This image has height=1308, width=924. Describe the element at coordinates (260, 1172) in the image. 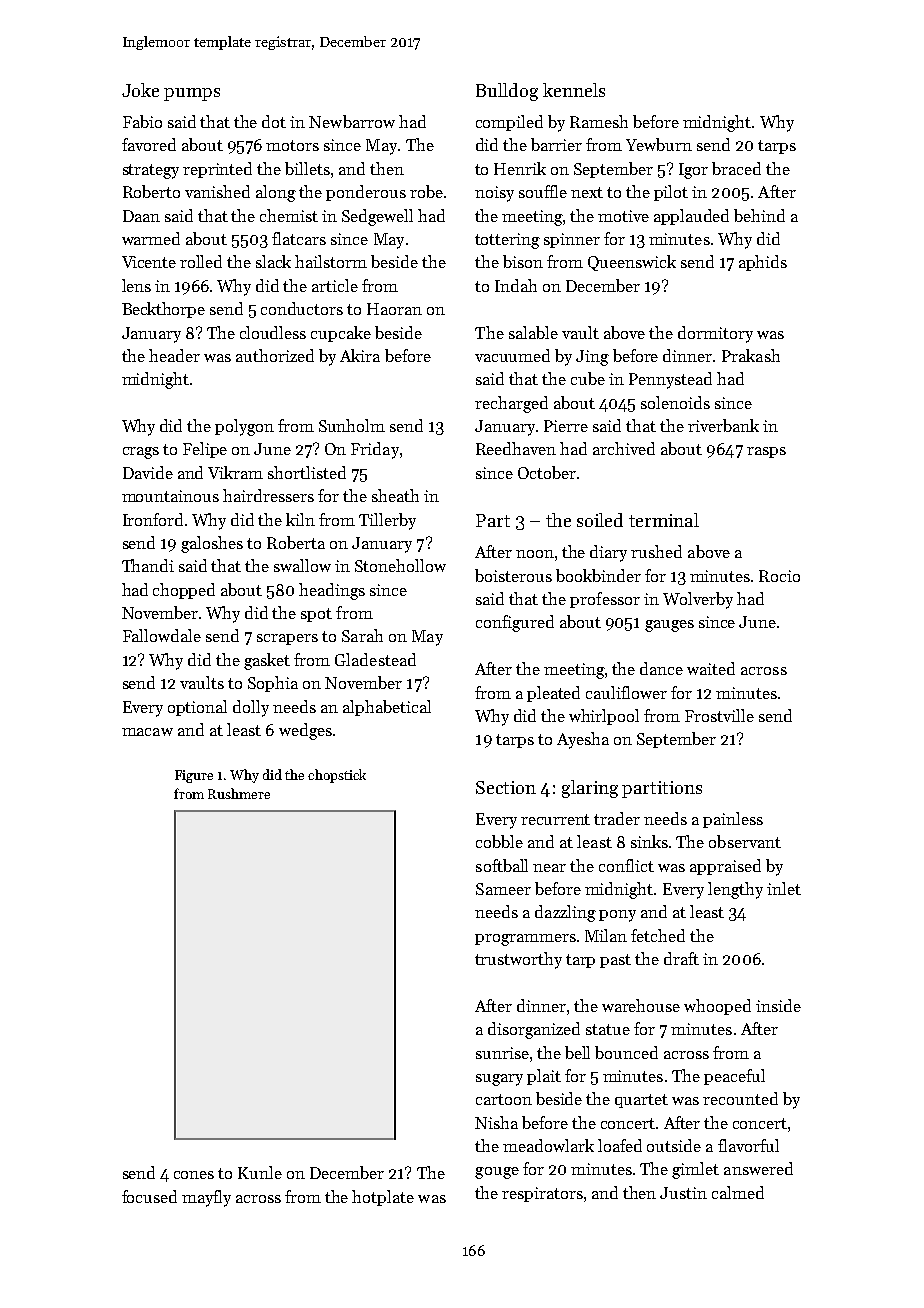

I see `Kunle` at that location.
